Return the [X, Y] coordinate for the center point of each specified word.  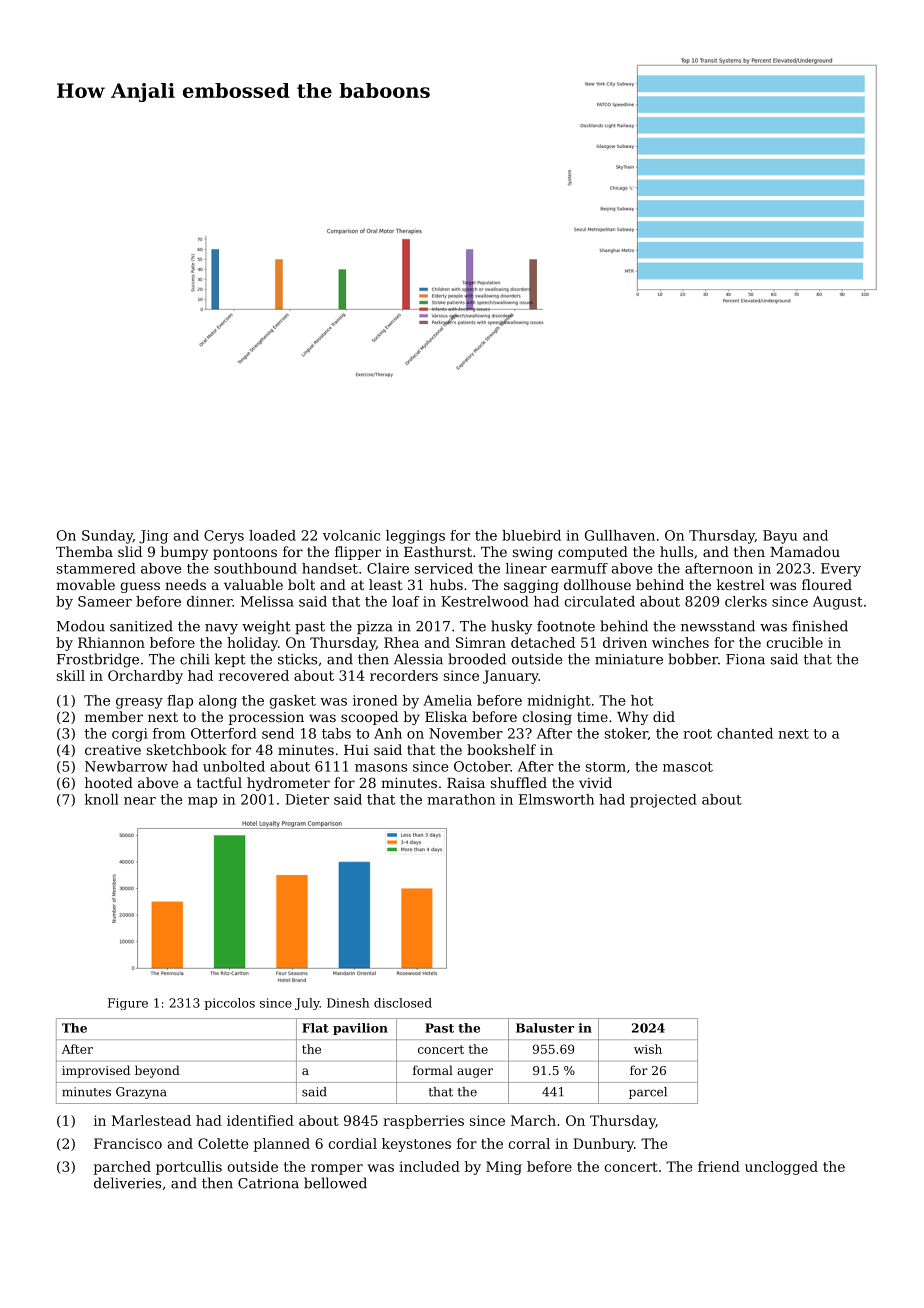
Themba [84, 551]
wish [648, 1049]
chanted [745, 733]
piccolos [229, 1004]
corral [529, 1143]
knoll [102, 799]
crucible [795, 642]
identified [260, 1120]
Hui [356, 750]
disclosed [403, 1003]
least [386, 584]
